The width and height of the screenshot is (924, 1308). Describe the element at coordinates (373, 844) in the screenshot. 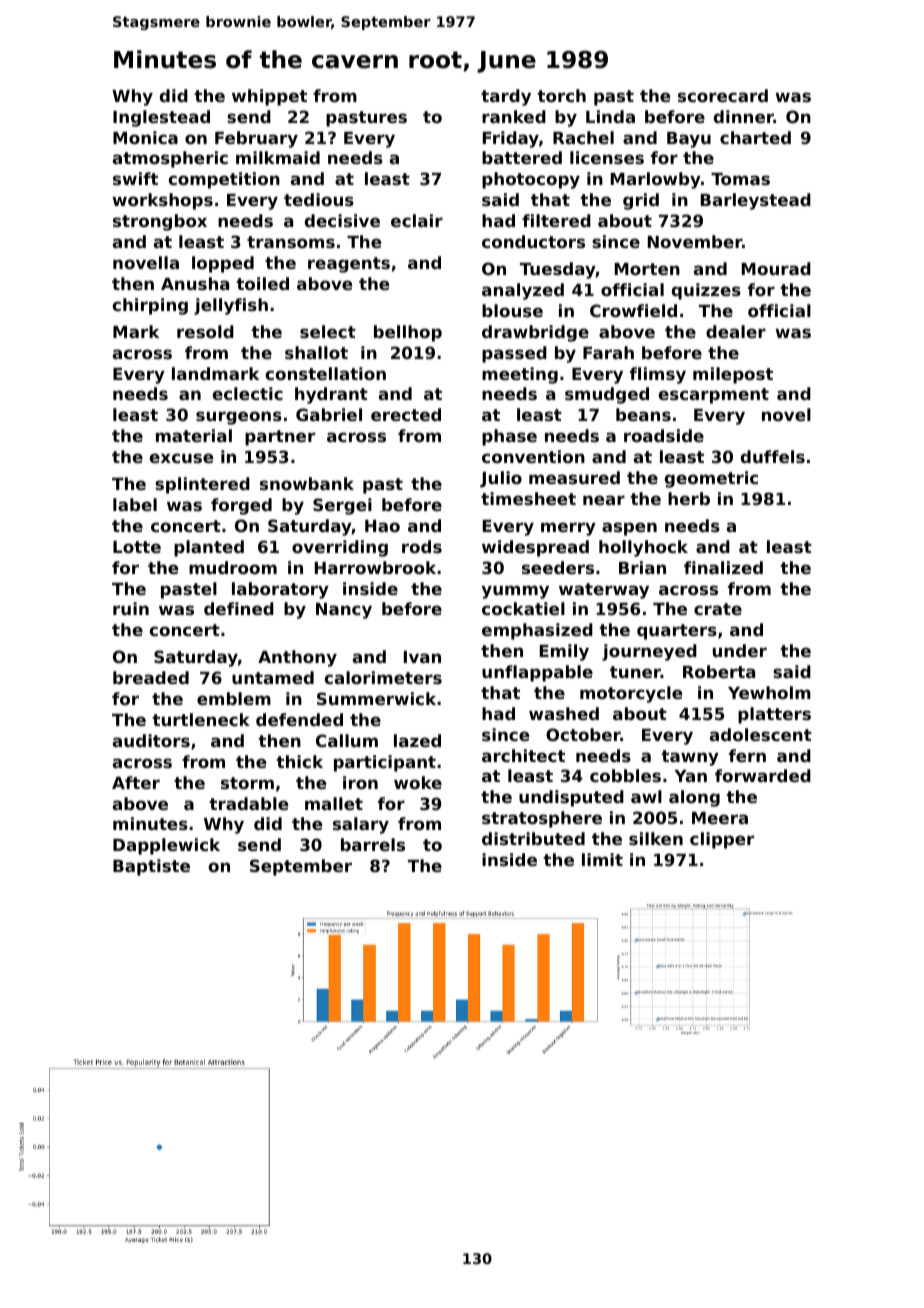

I see `barrels` at that location.
